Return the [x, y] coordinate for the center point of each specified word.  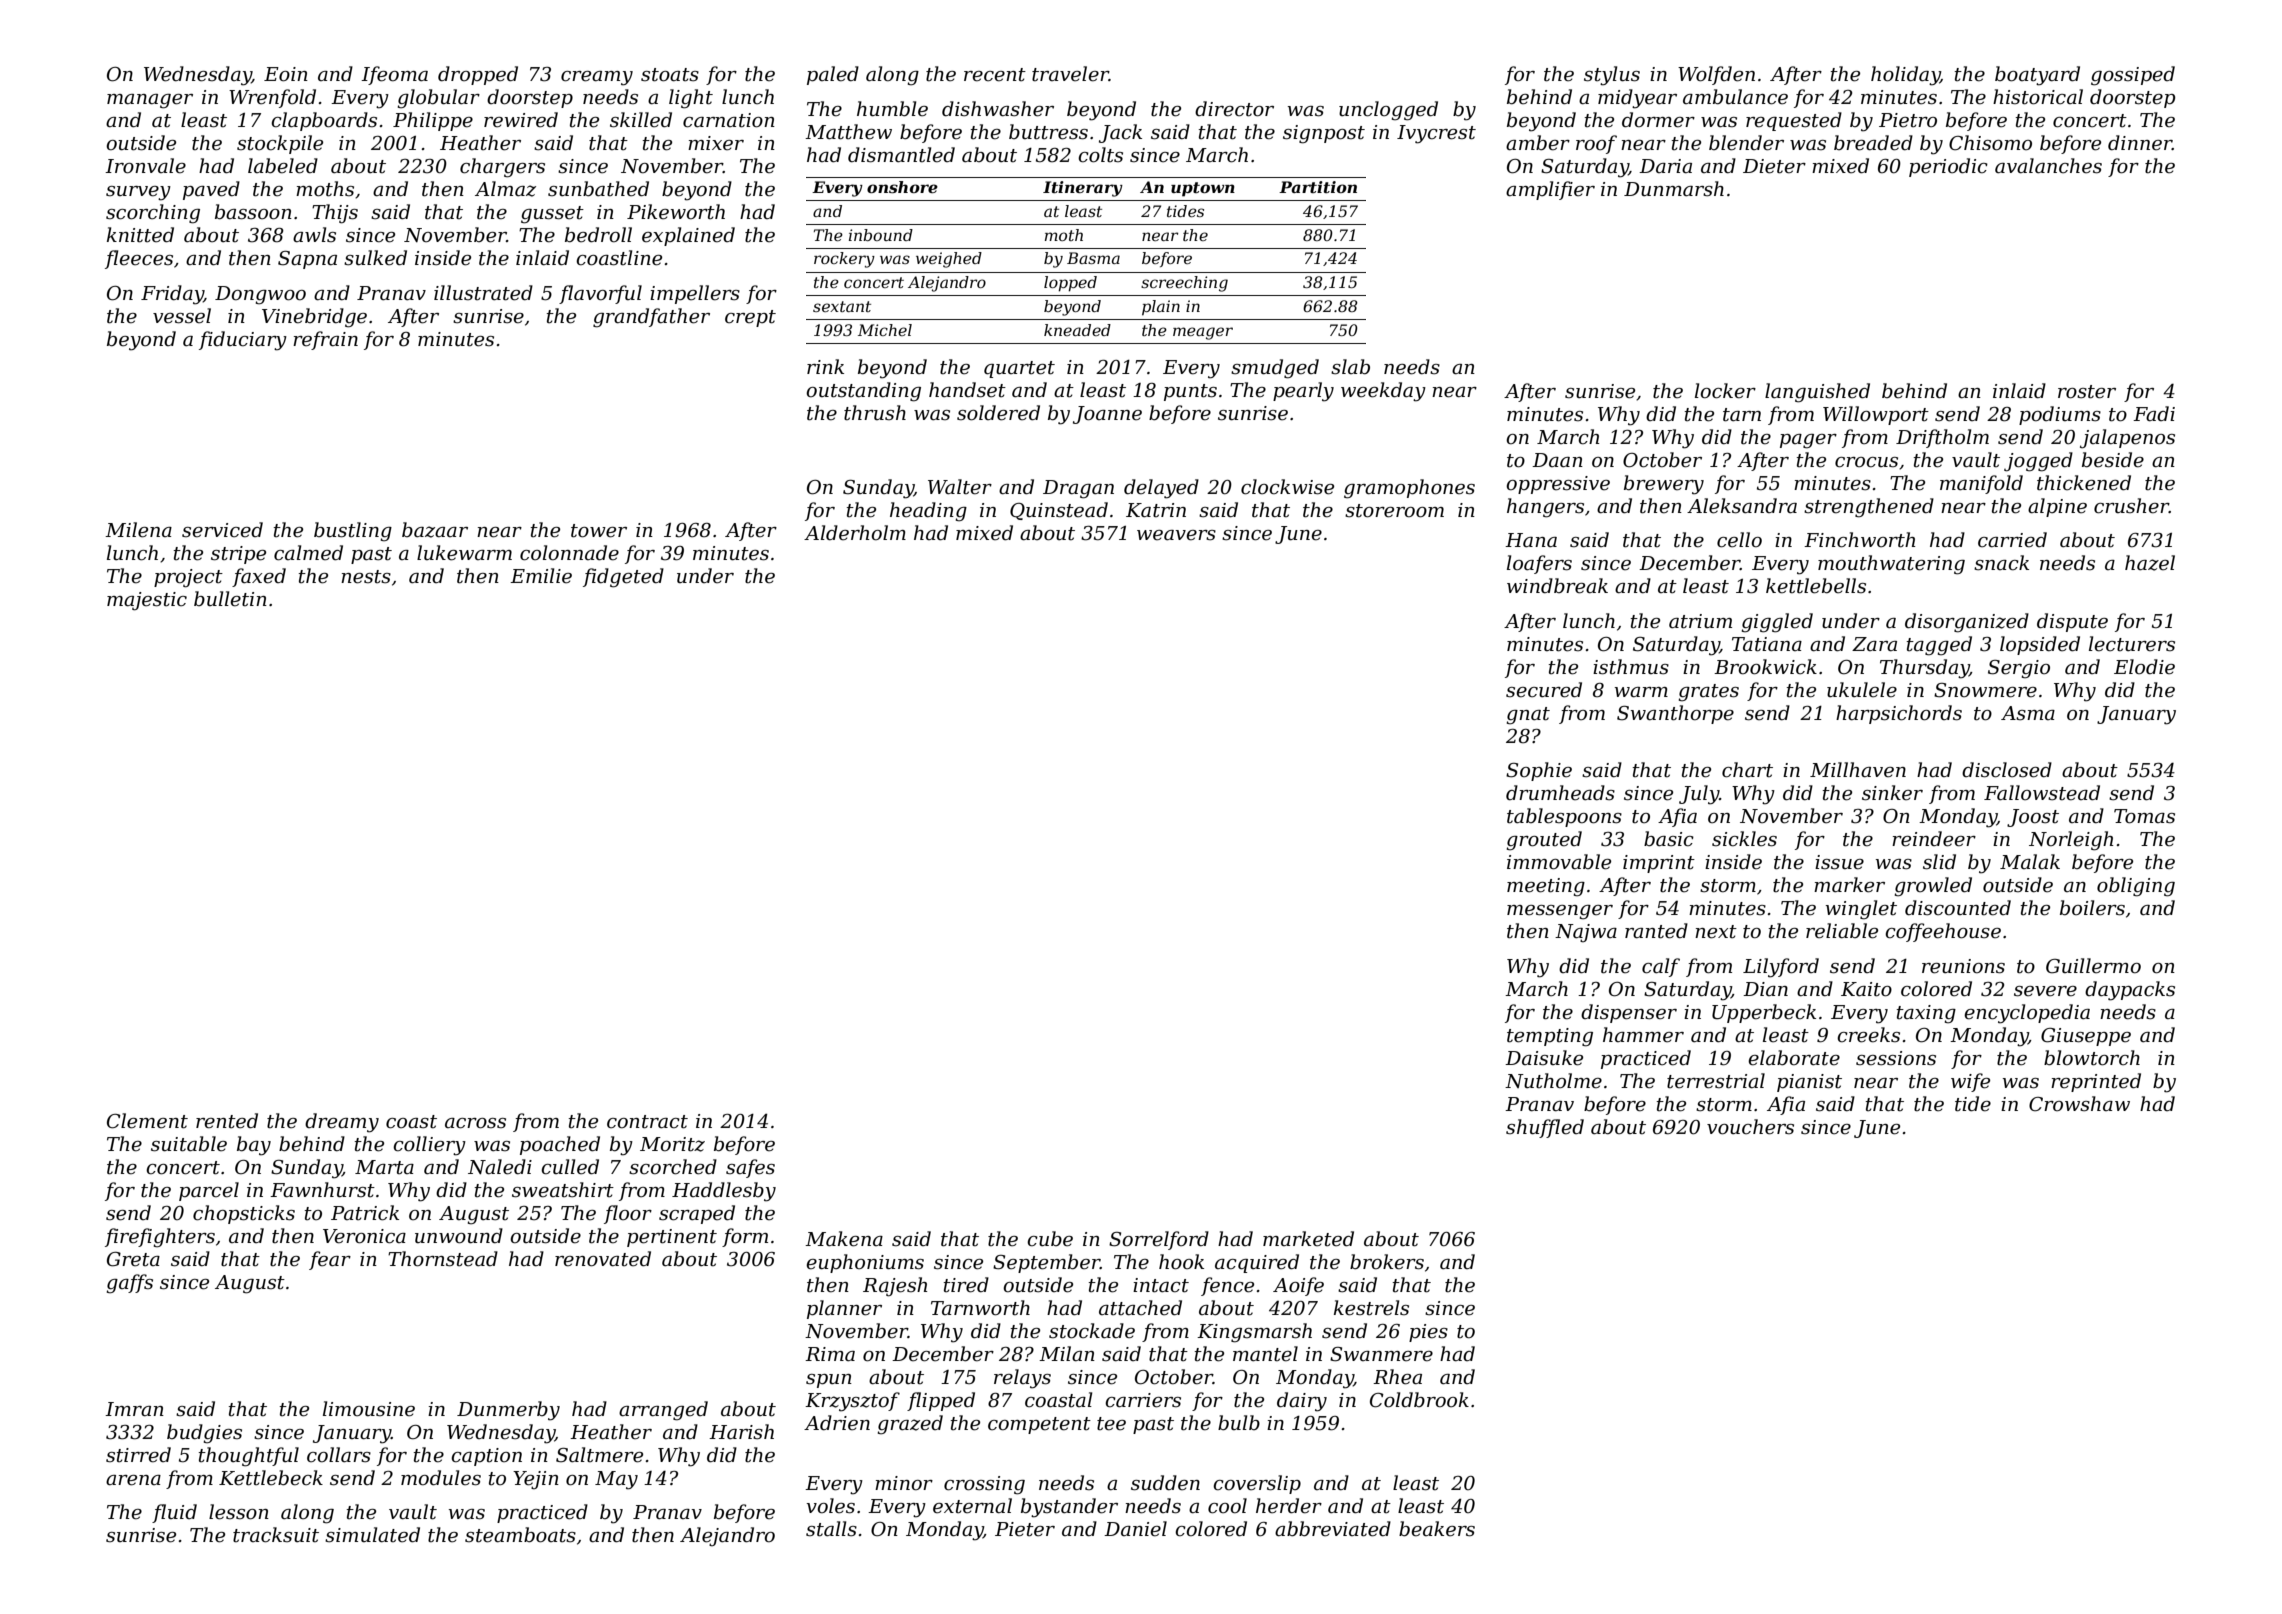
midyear [1637, 99]
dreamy [342, 1123]
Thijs [335, 214]
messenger [1560, 912]
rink [825, 366]
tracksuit [276, 1535]
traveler [1070, 74]
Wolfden [1716, 75]
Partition [1318, 187]
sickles [1744, 839]
